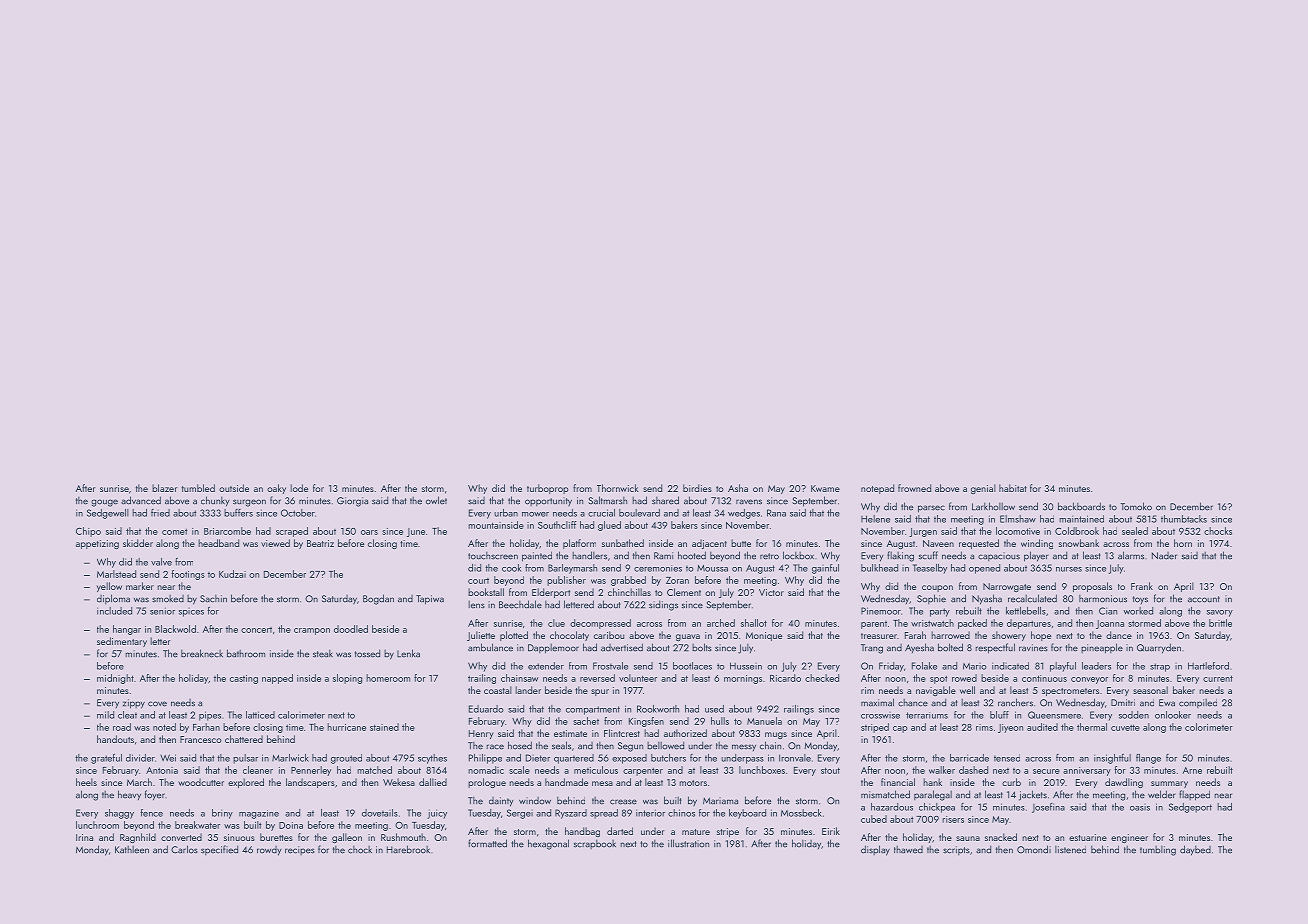 This screenshot has height=924, width=1308. What do you see at coordinates (1158, 851) in the screenshot?
I see `tumbling` at bounding box center [1158, 851].
